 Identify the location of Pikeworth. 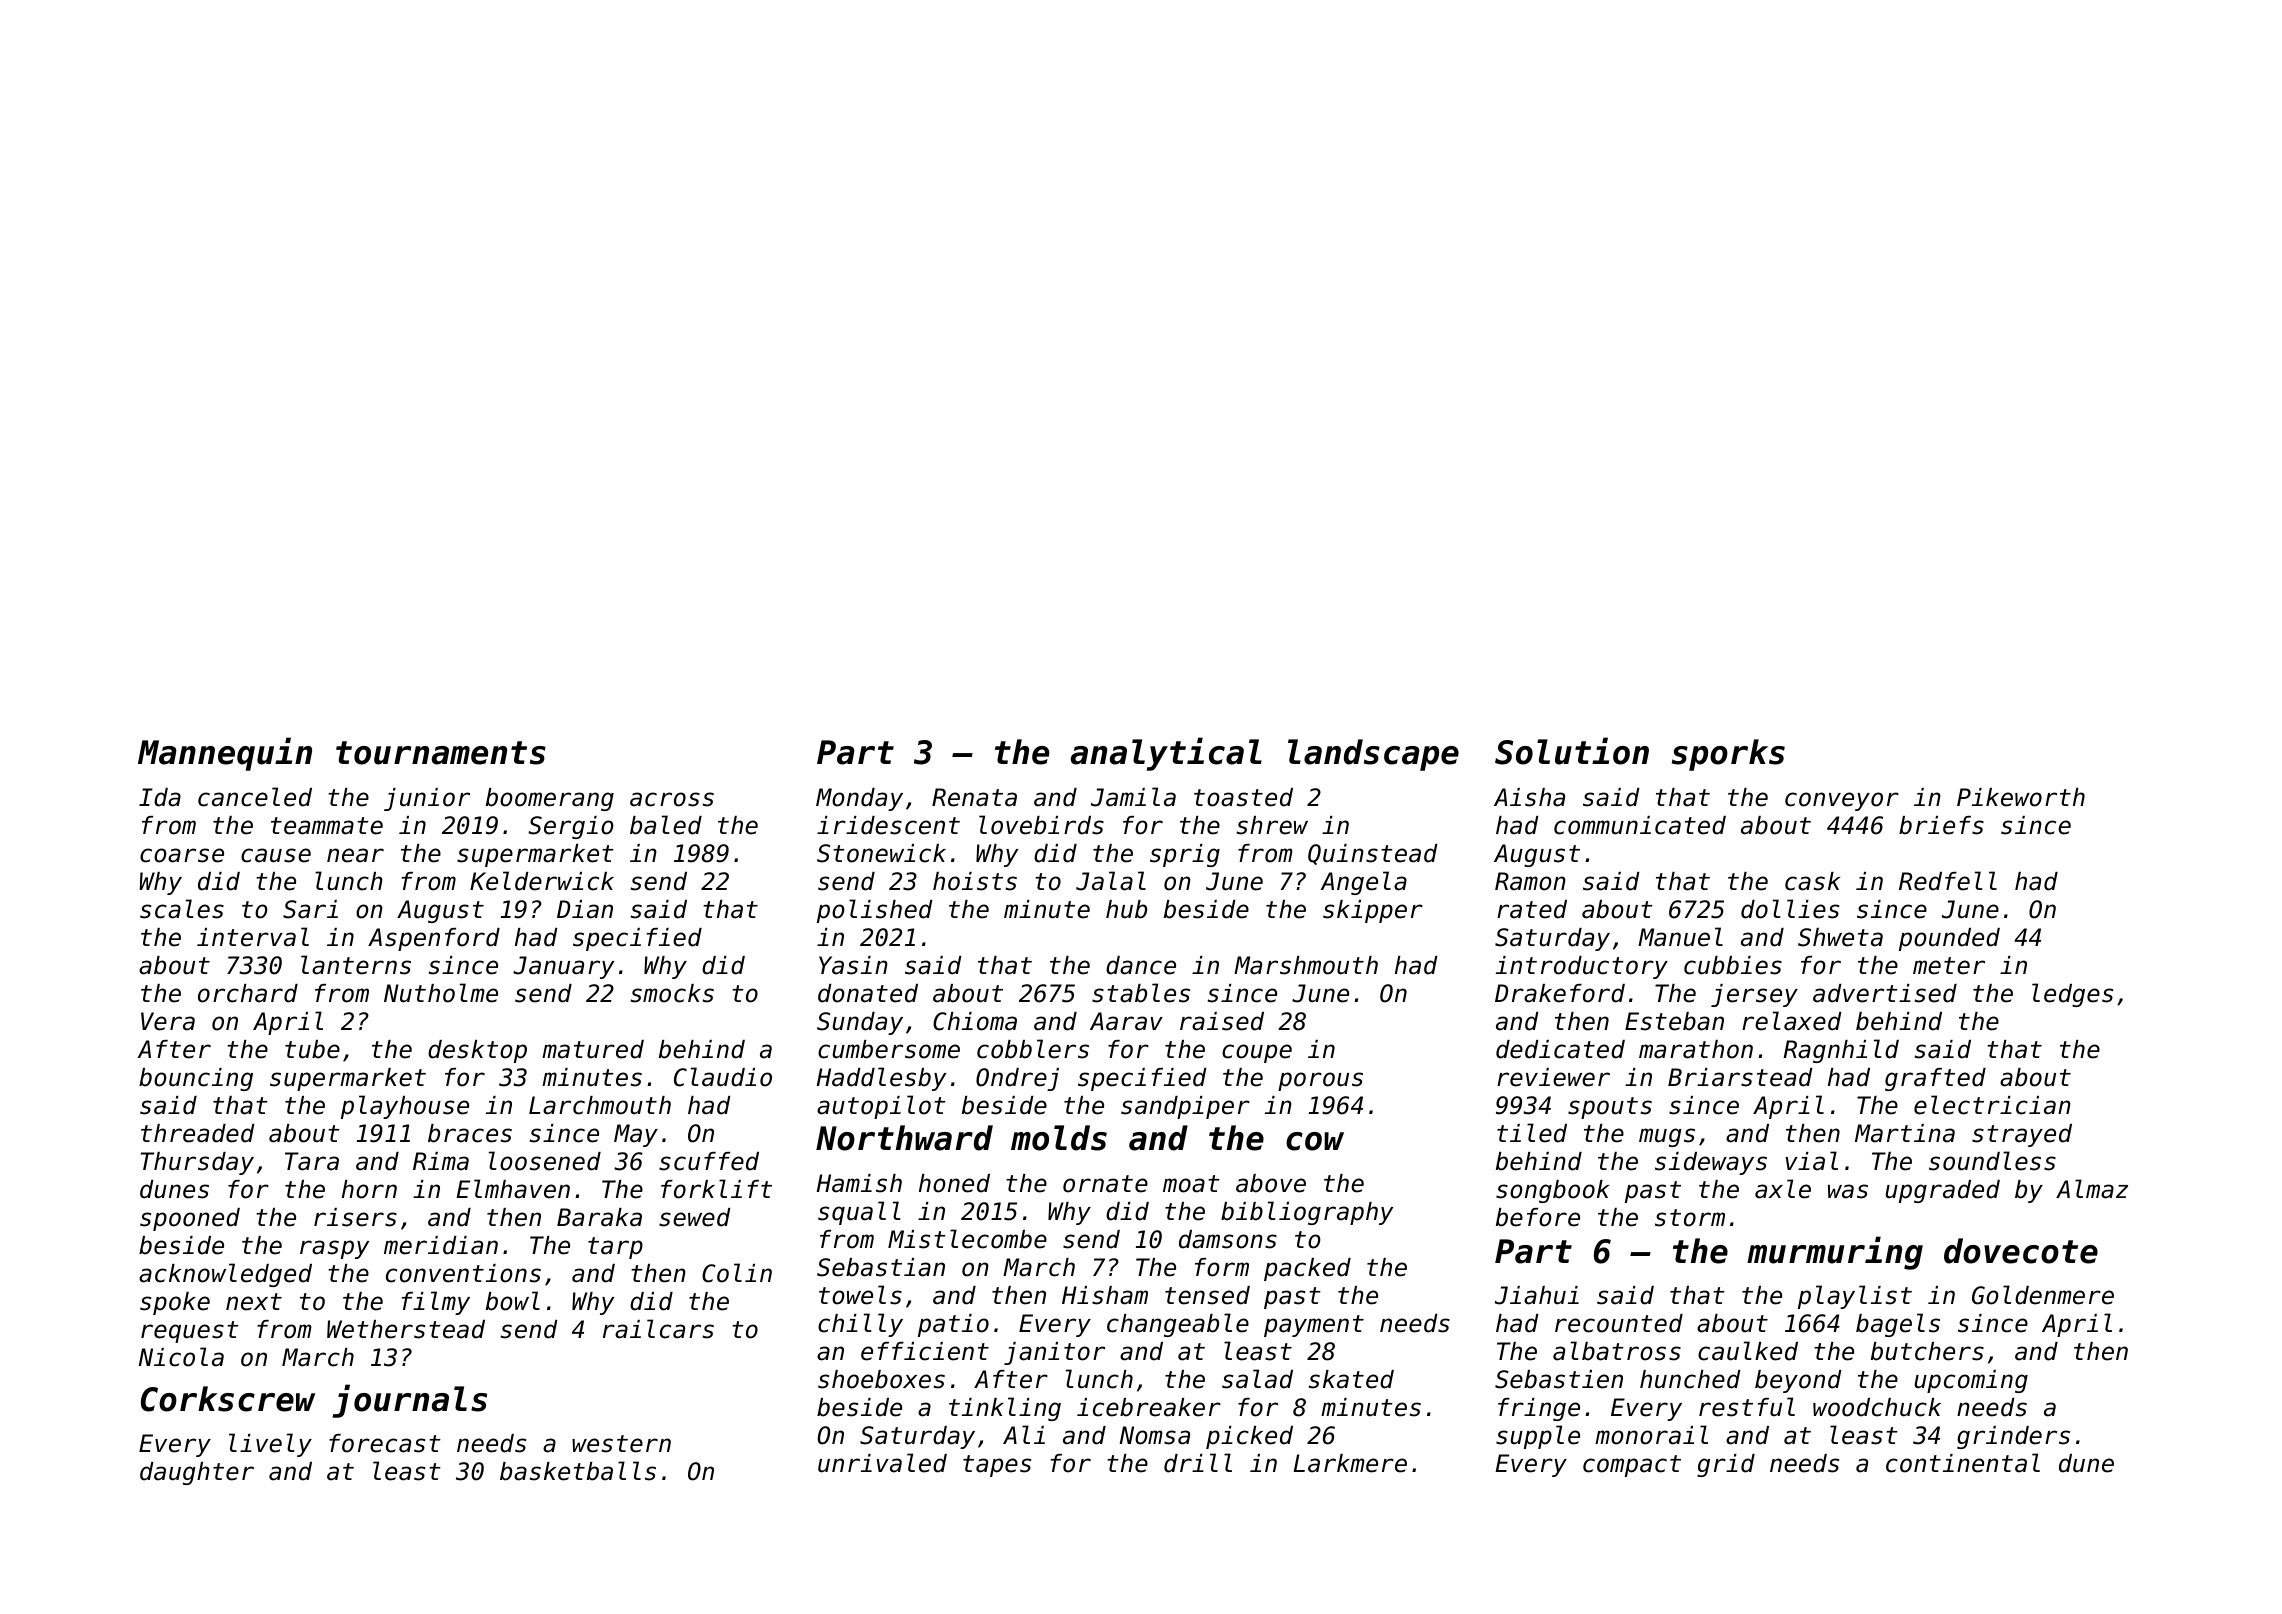
(2021, 797).
